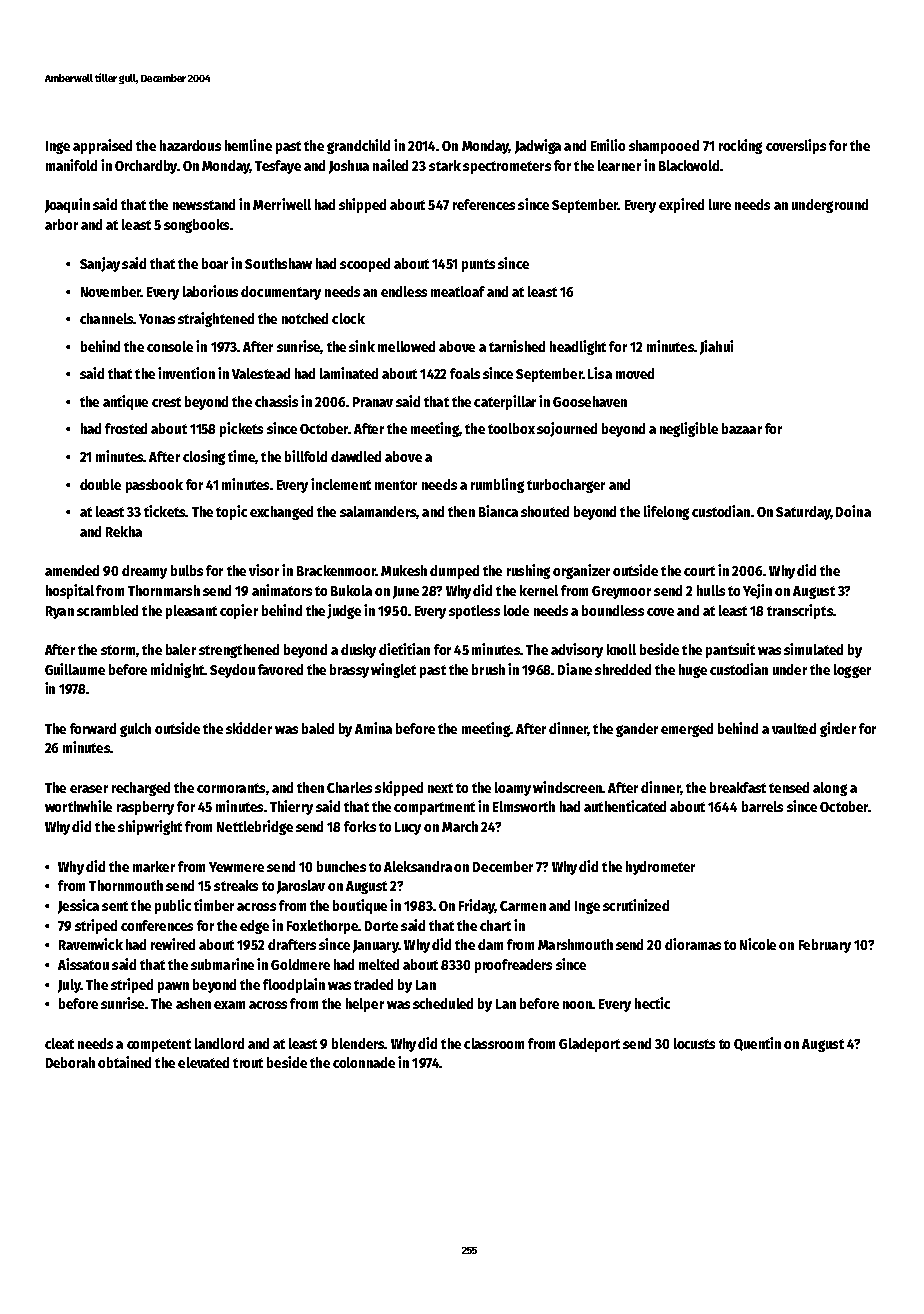 The width and height of the screenshot is (924, 1314). I want to click on mellowed, so click(406, 346).
